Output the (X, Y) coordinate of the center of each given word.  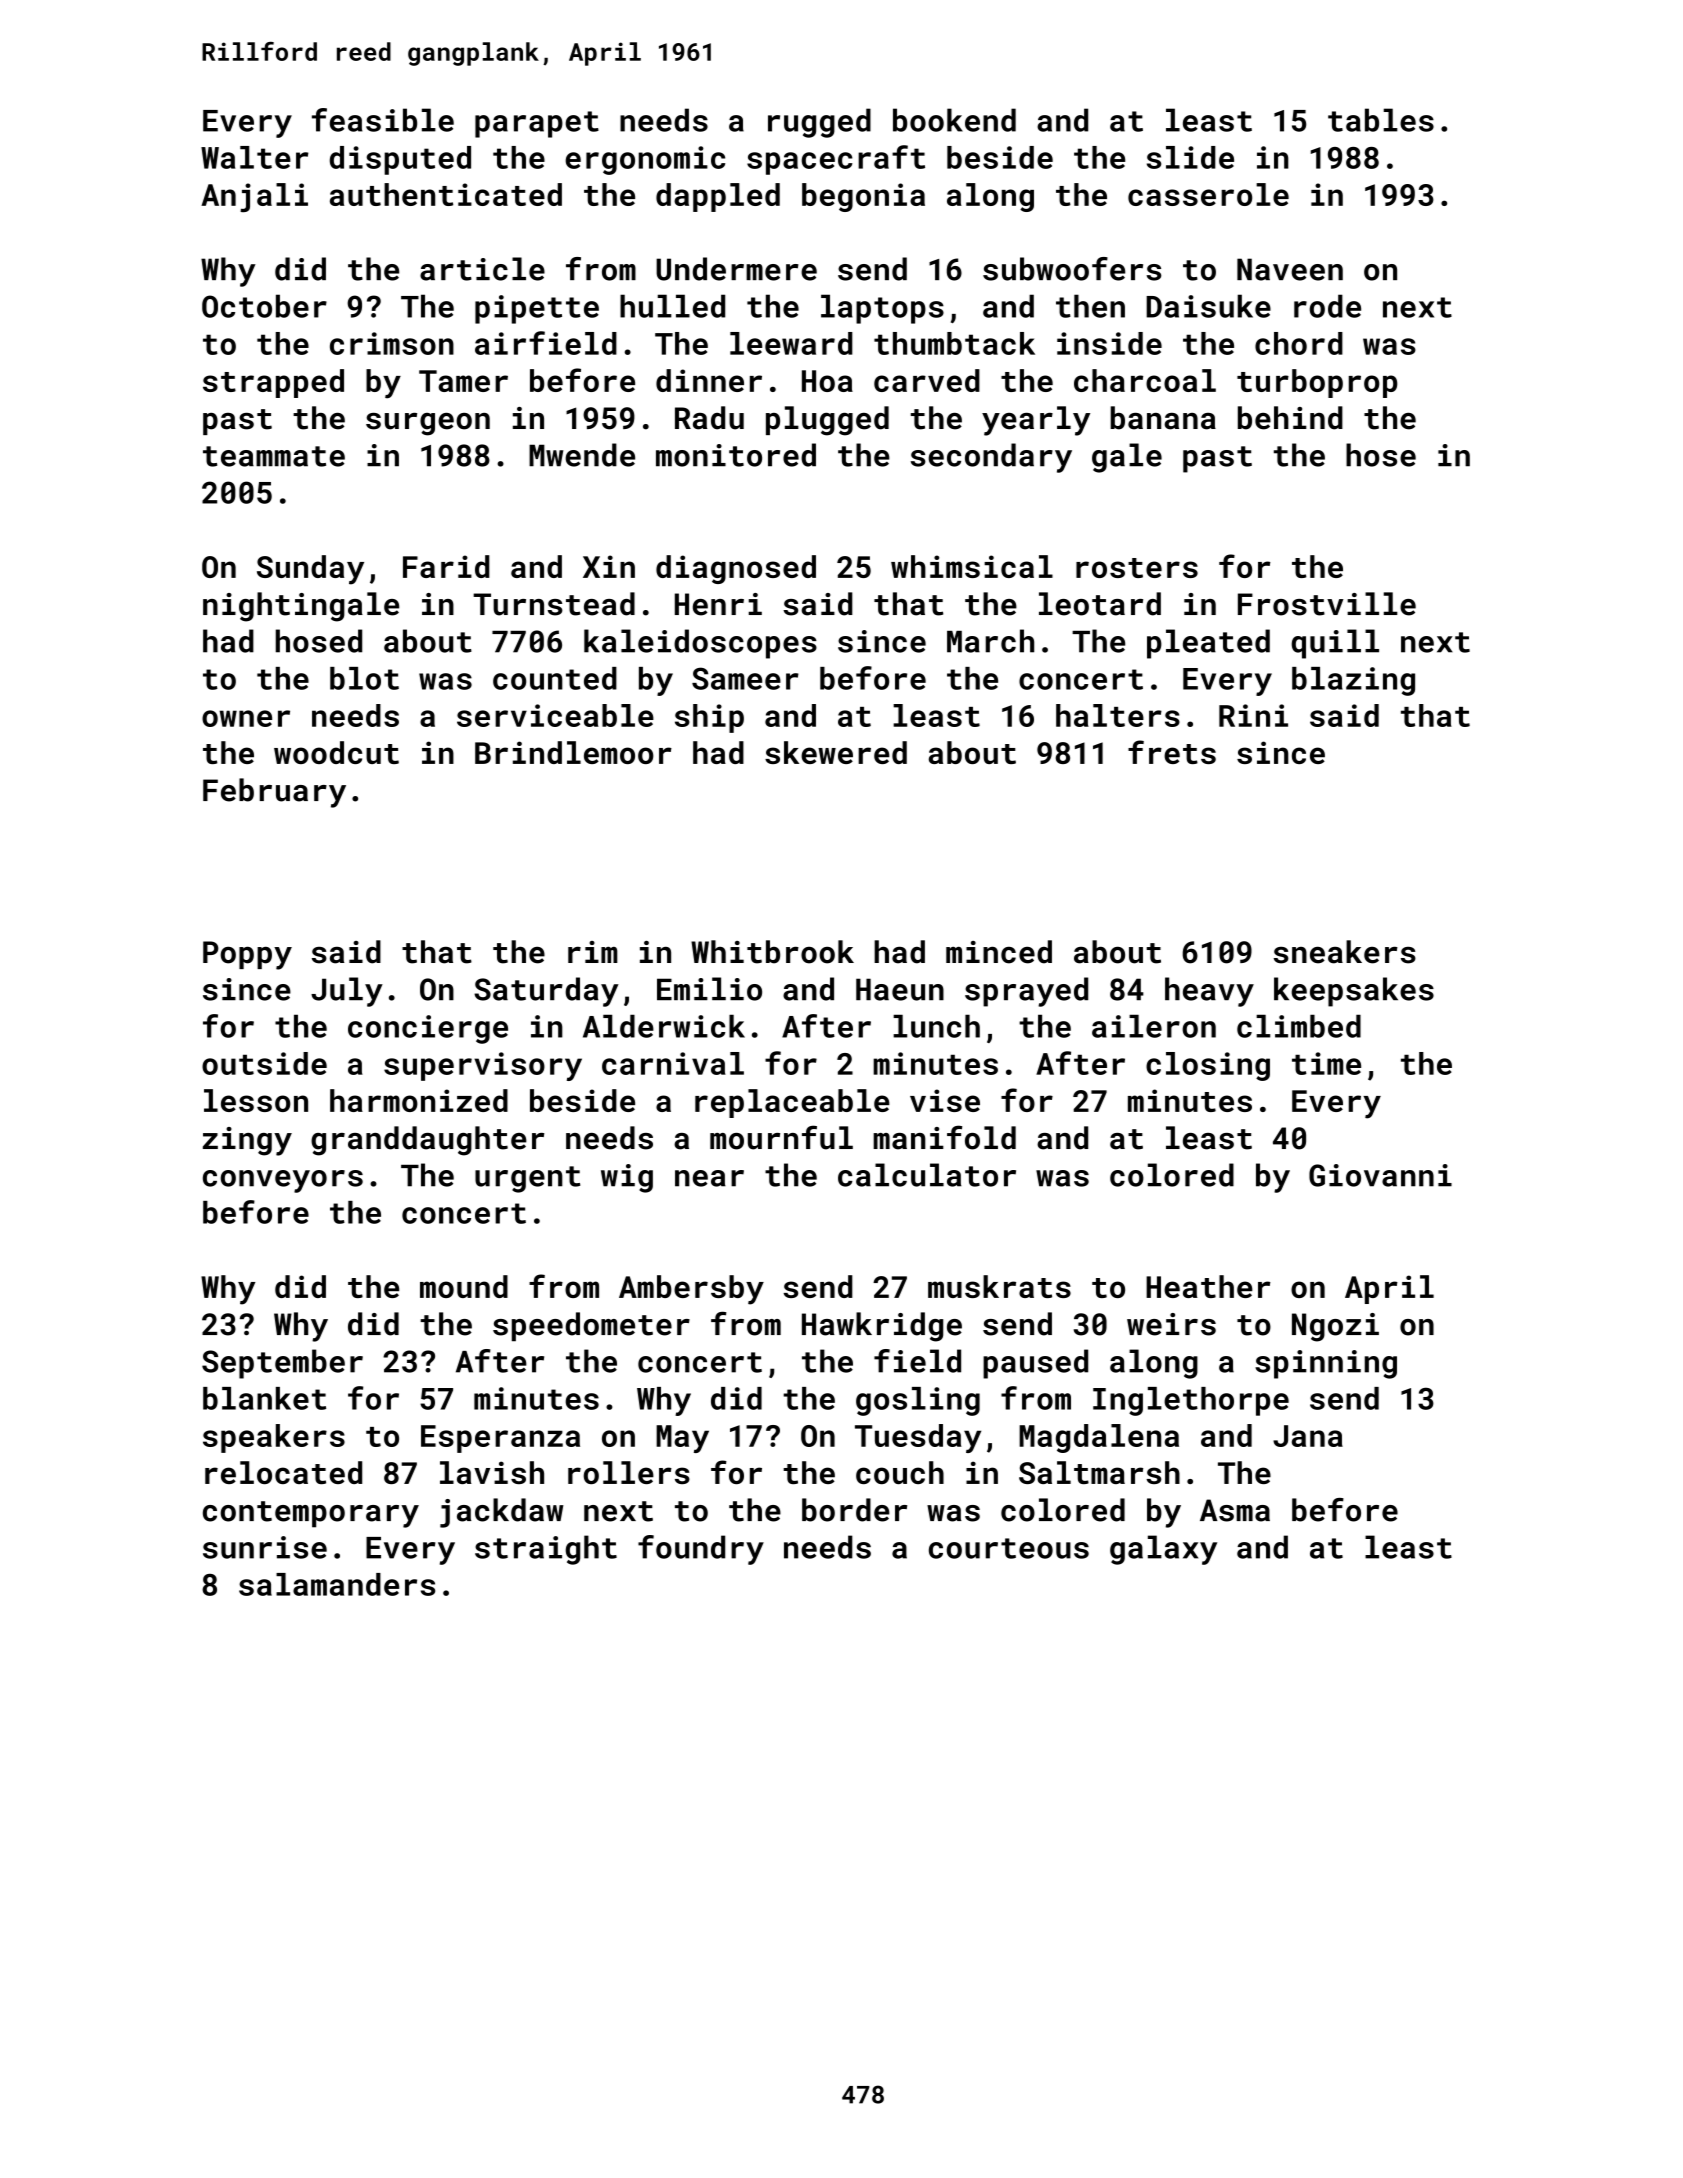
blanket (264, 1398)
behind (1290, 418)
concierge (428, 1029)
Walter (255, 157)
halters (1118, 715)
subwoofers (1072, 269)
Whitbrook (772, 952)
